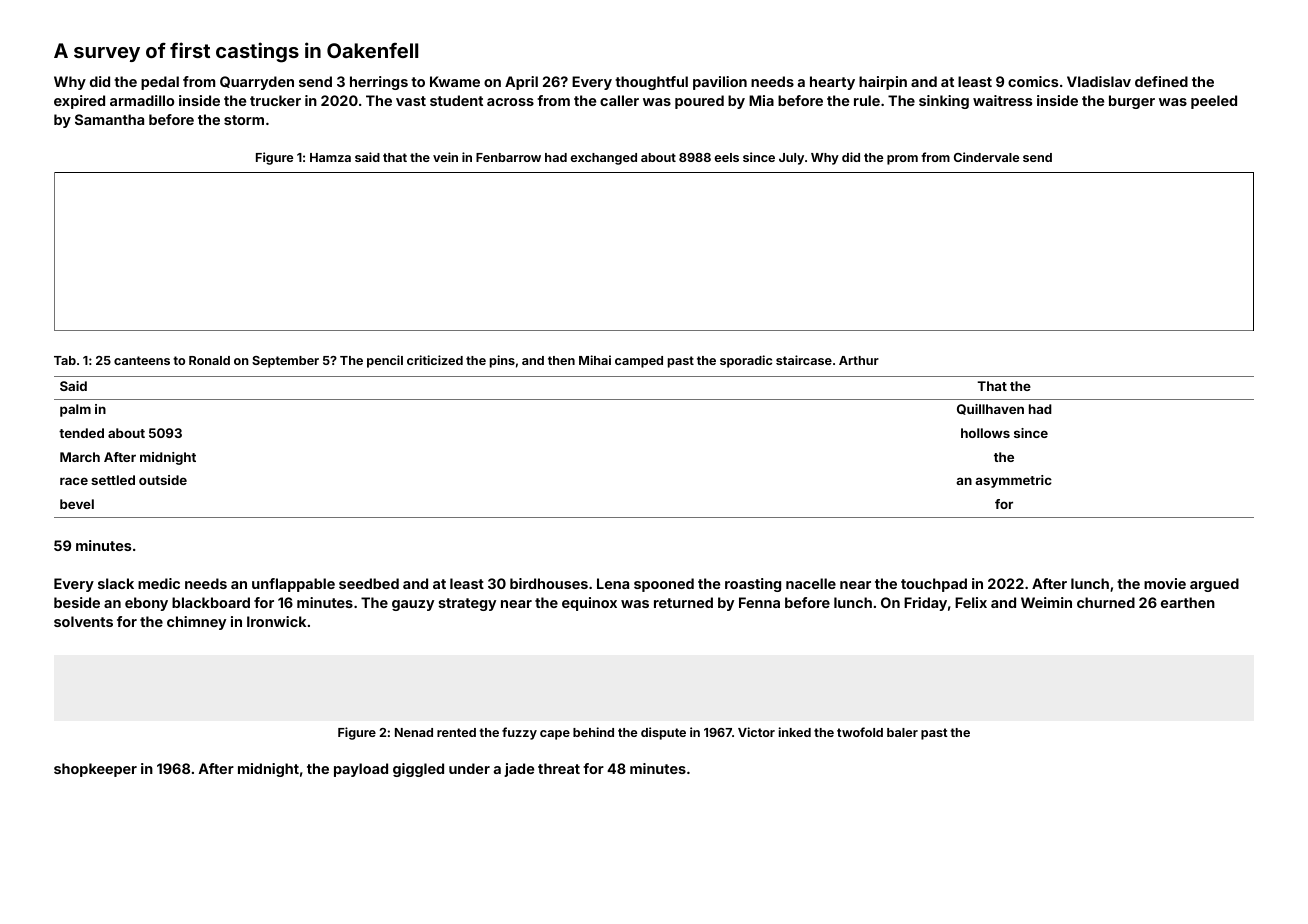 This screenshot has width=1308, height=924. I want to click on asymmetric, so click(1014, 481).
